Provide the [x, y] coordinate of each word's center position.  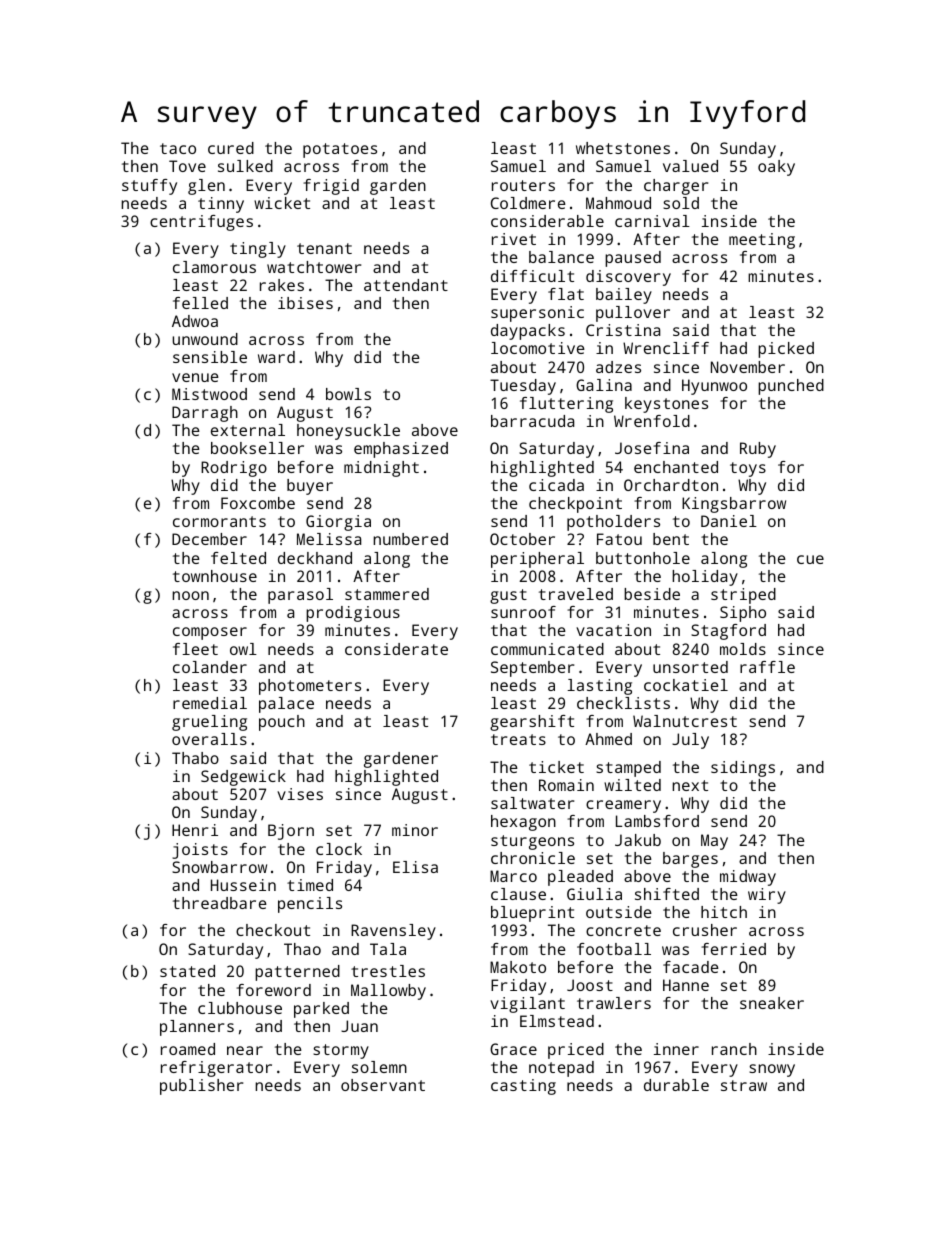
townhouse [215, 576]
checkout [273, 930]
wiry [767, 896]
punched [791, 387]
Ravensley [393, 932]
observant [383, 1085]
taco [178, 148]
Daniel [729, 521]
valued [690, 166]
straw [744, 1085]
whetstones [623, 148]
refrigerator [216, 1069]
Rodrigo [234, 469]
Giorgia [338, 523]
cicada [556, 485]
